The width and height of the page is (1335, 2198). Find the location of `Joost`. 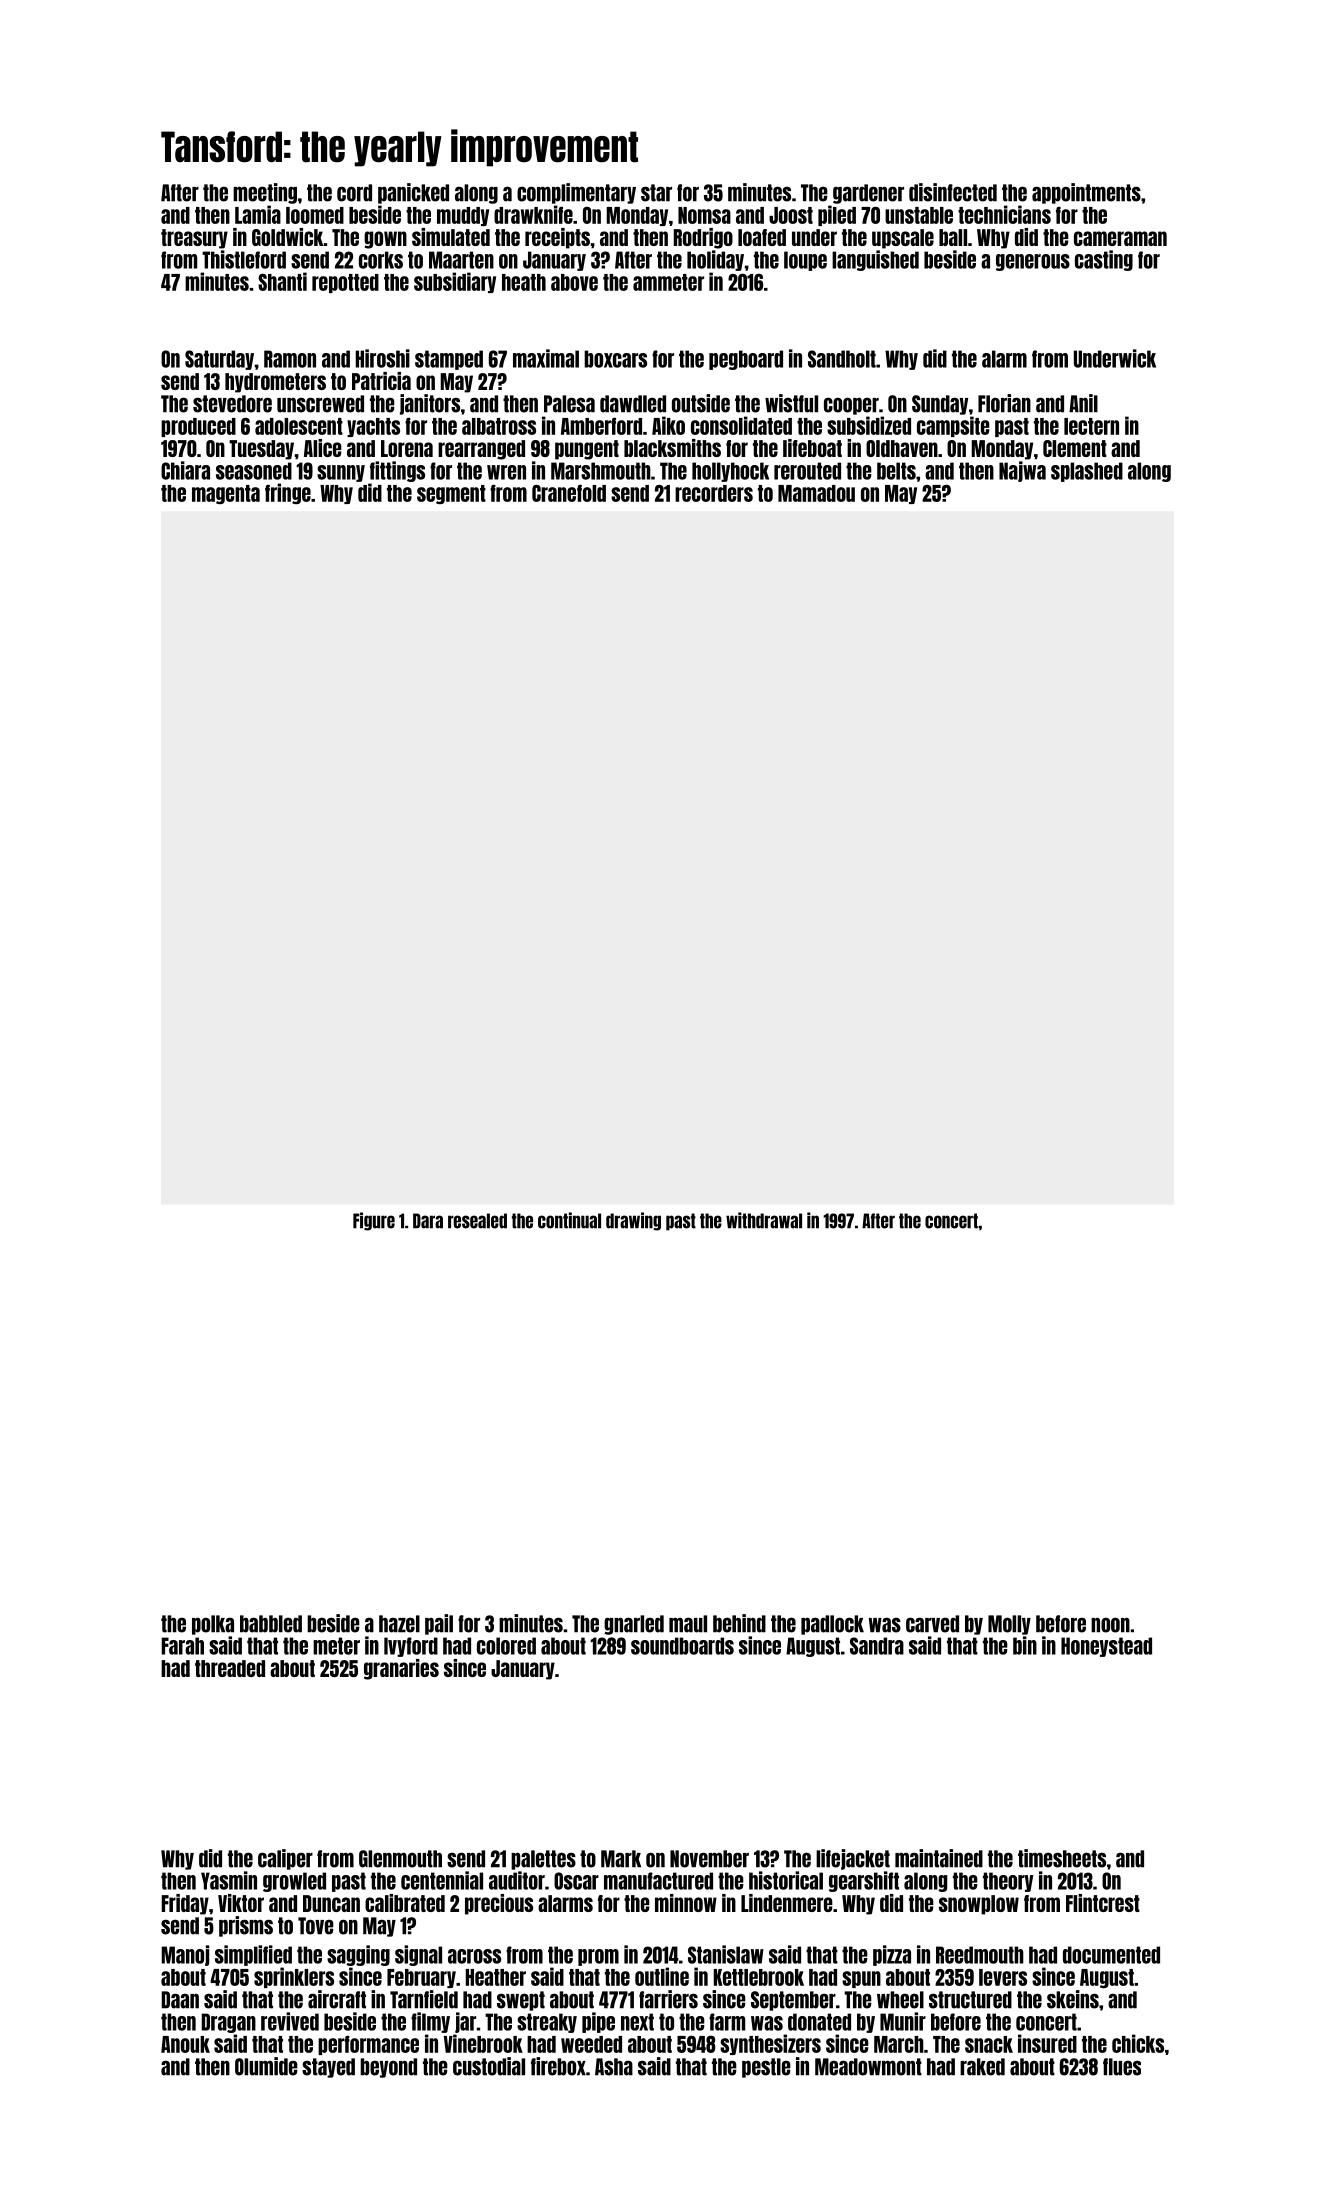

Joost is located at coordinates (791, 215).
